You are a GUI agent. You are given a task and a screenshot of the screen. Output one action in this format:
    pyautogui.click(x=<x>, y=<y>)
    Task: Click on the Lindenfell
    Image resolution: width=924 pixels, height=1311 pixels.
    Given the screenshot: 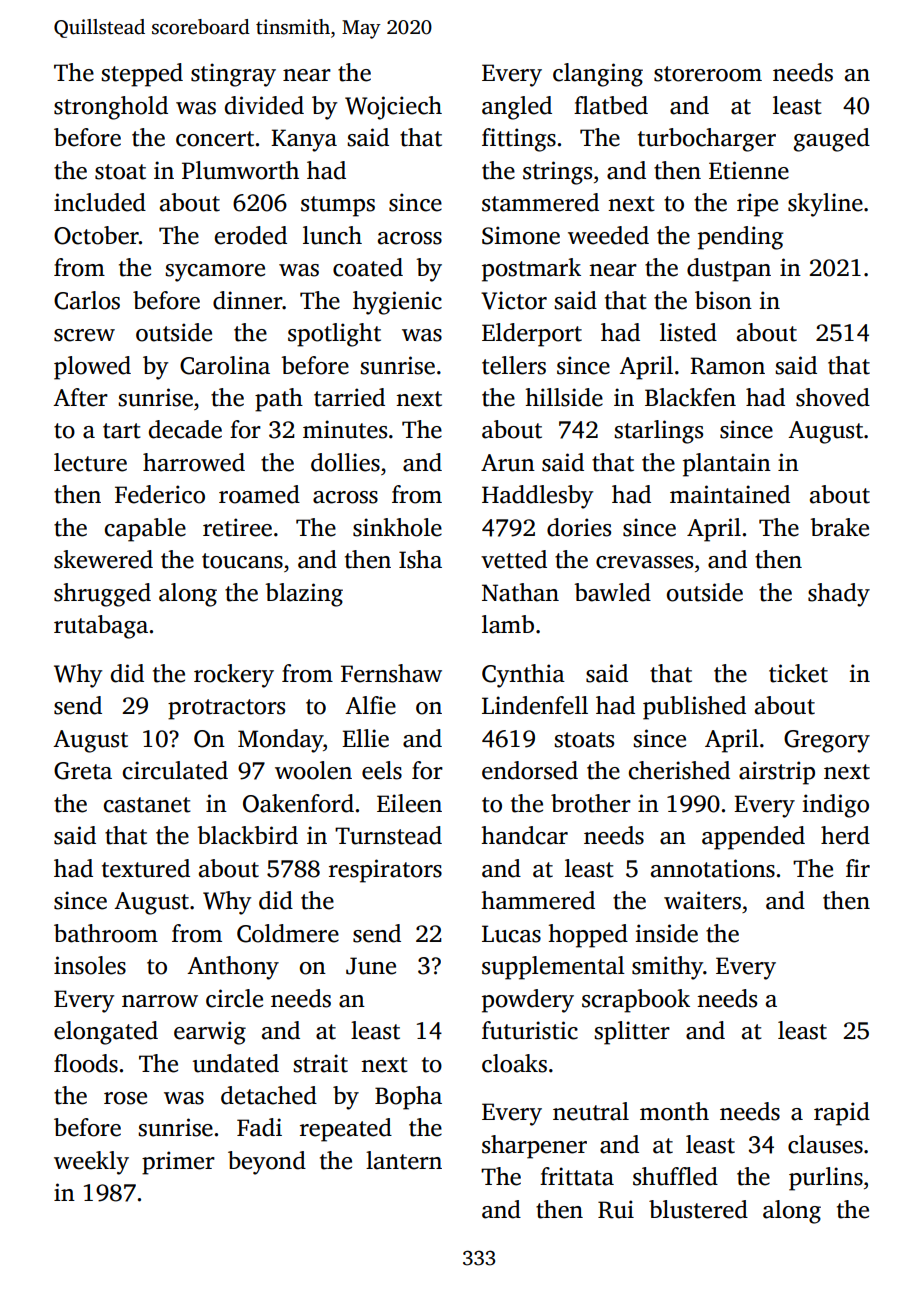 What is the action you would take?
    pyautogui.click(x=535, y=705)
